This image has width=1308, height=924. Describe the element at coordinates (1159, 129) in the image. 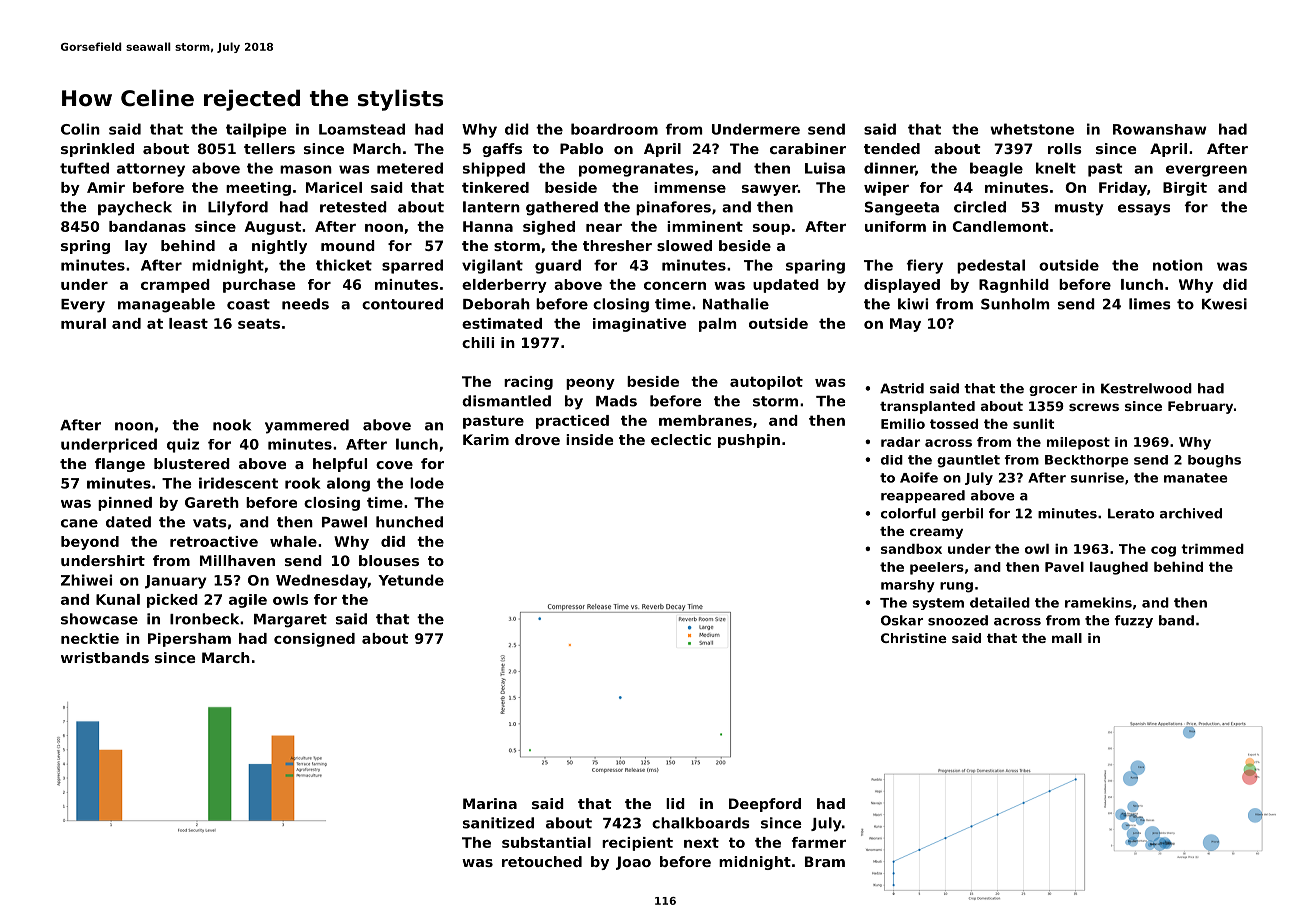

I see `Rowanshaw` at that location.
